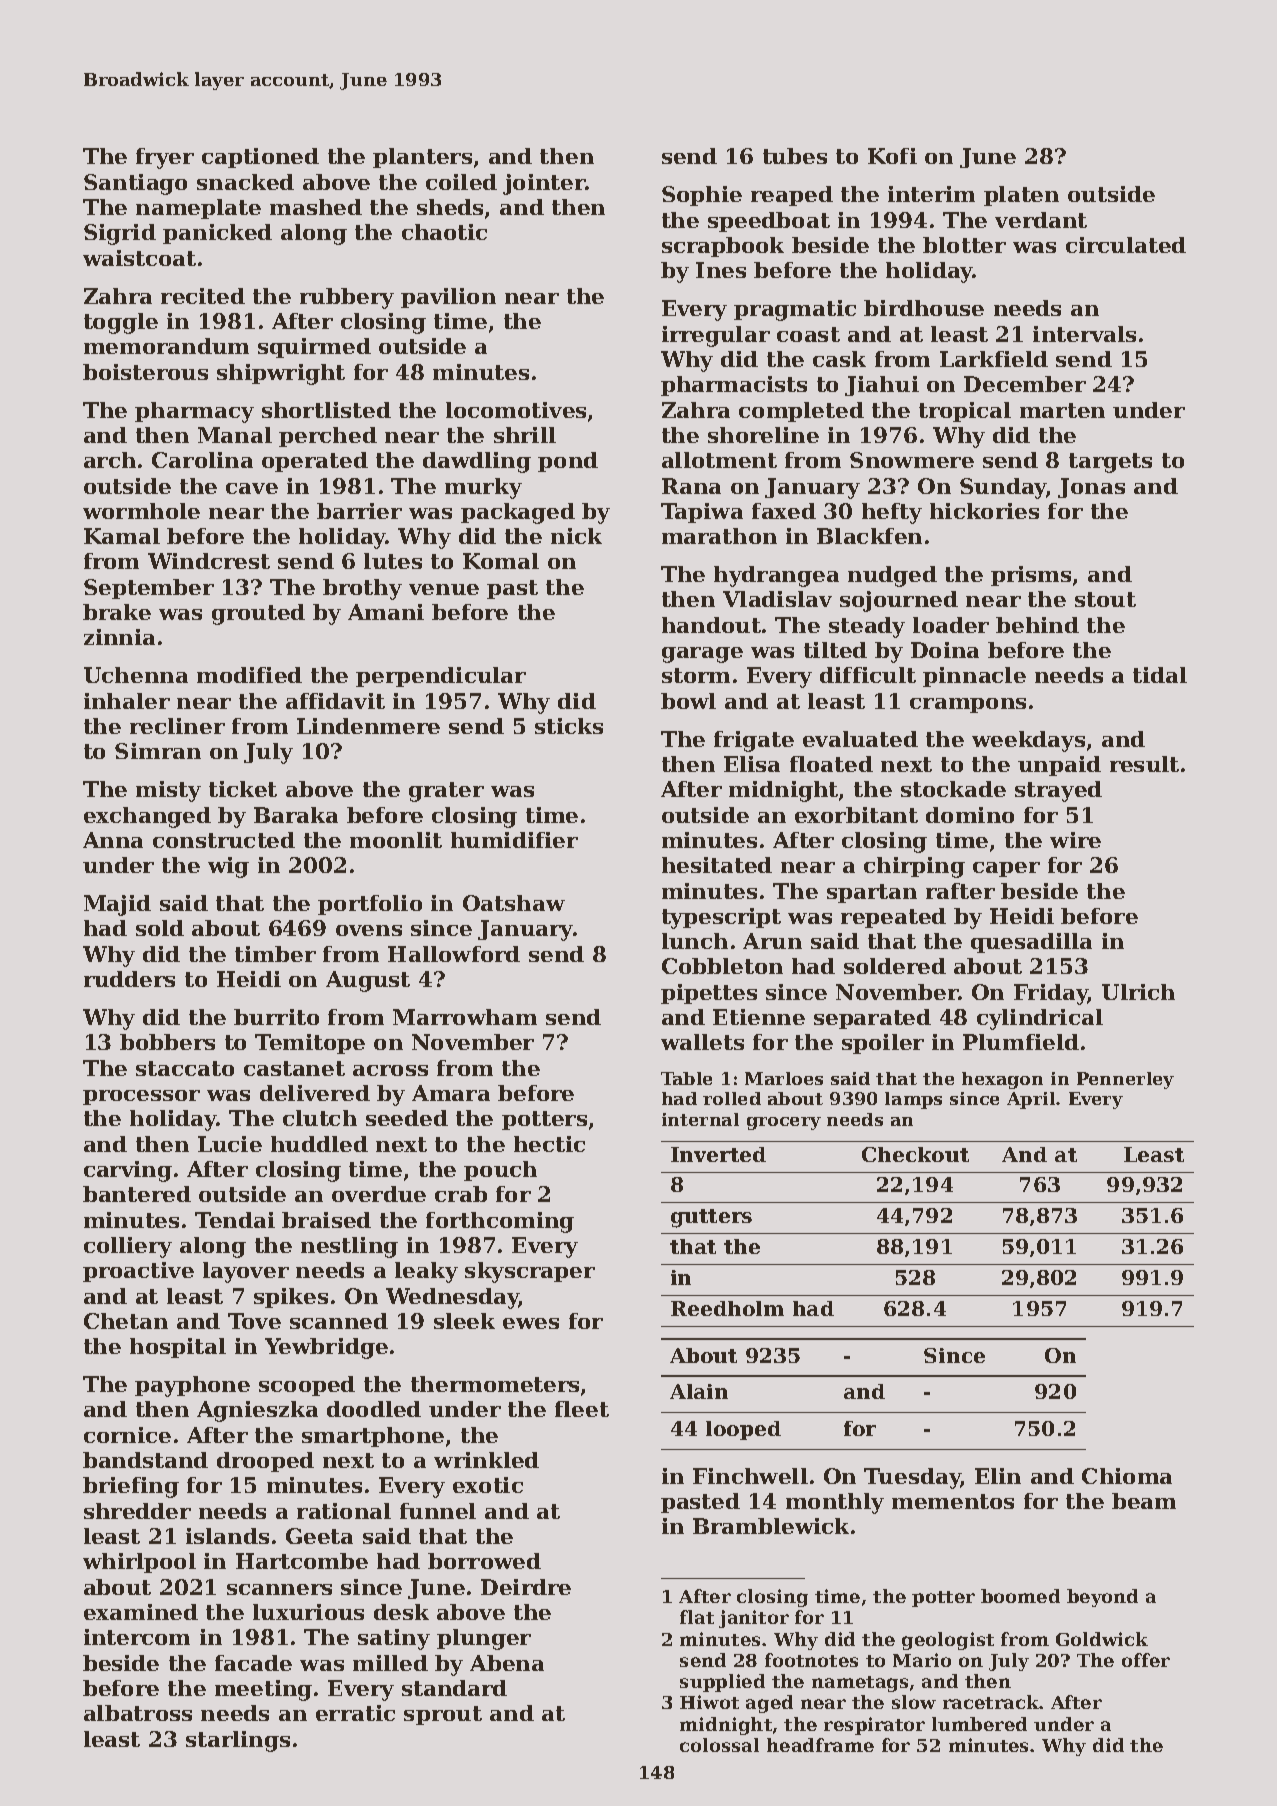 This screenshot has width=1277, height=1806. What do you see at coordinates (727, 1308) in the screenshot?
I see `Reedholm` at bounding box center [727, 1308].
